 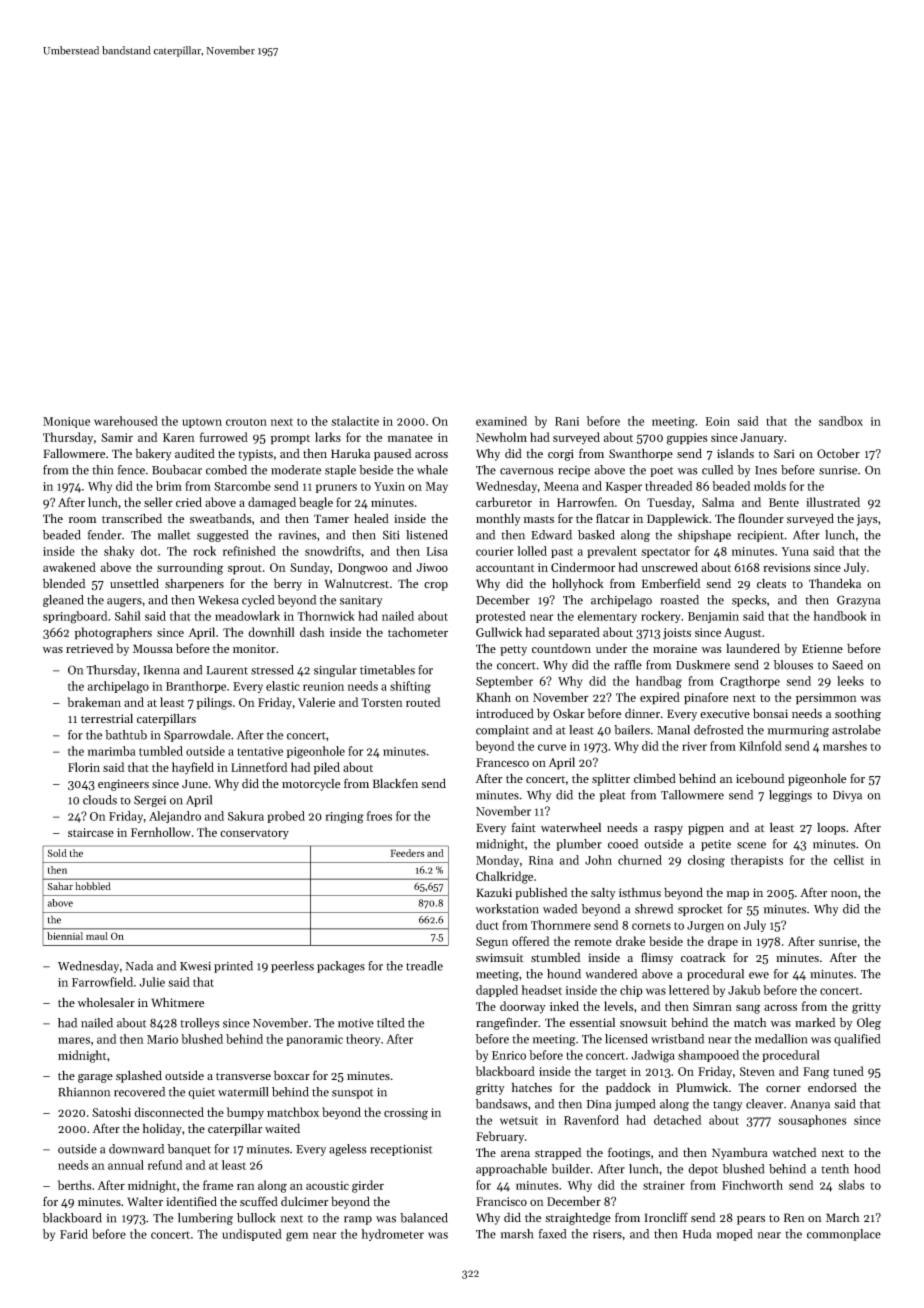 I want to click on Walter, so click(x=145, y=1201).
